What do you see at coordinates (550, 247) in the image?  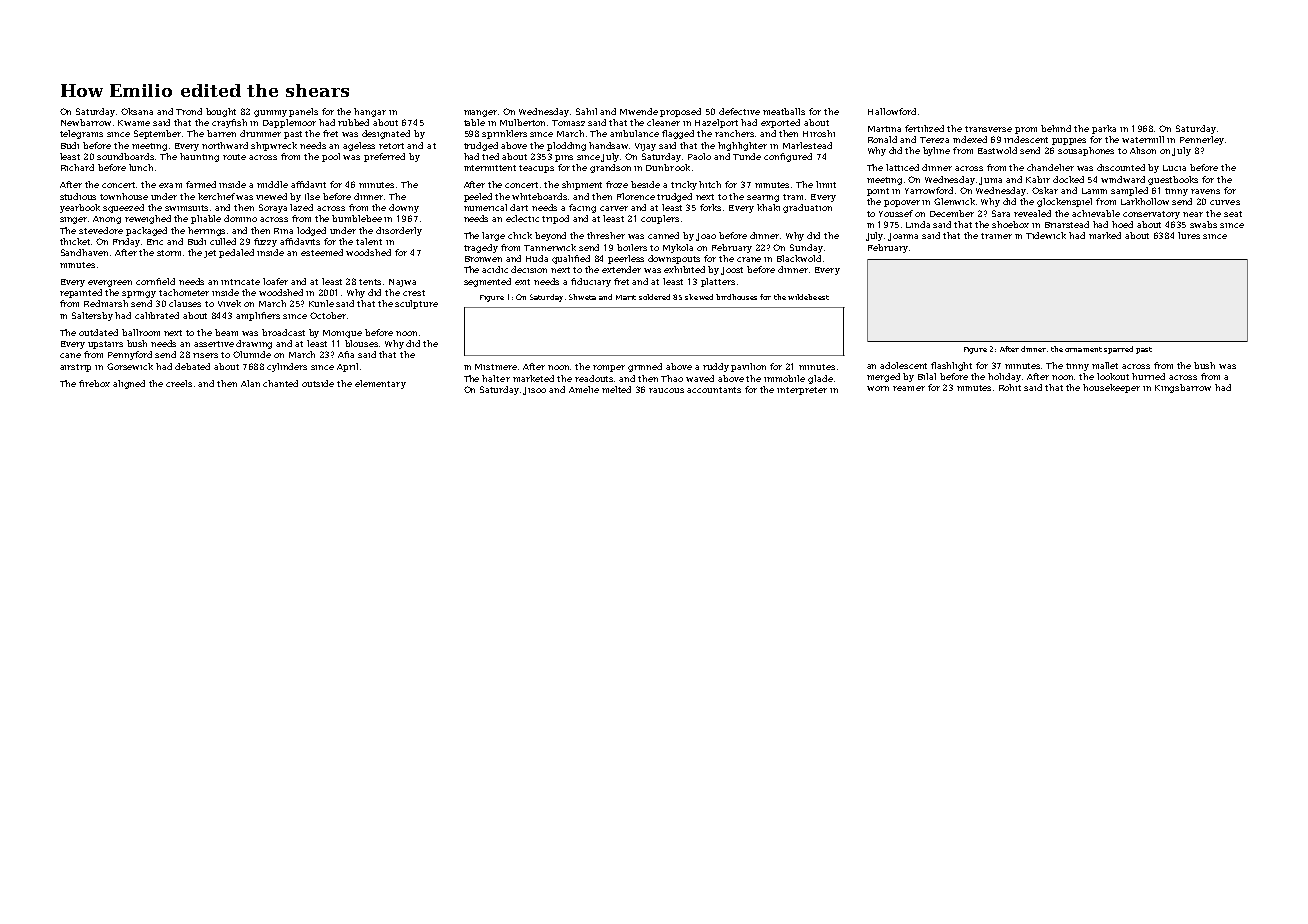 I see `Tannerwick` at bounding box center [550, 247].
